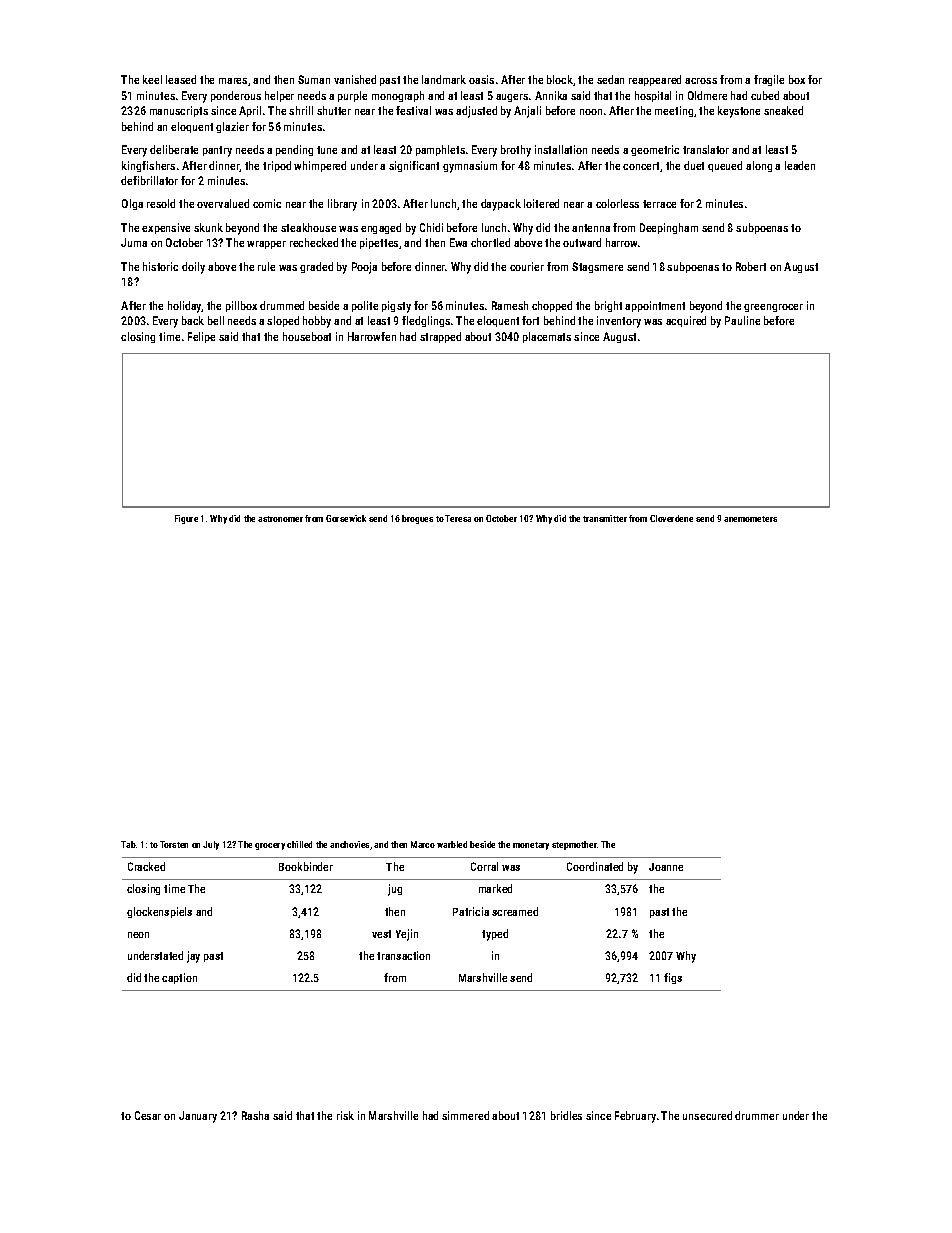 Image resolution: width=952 pixels, height=1233 pixels. What do you see at coordinates (561, 149) in the screenshot?
I see `installation` at bounding box center [561, 149].
